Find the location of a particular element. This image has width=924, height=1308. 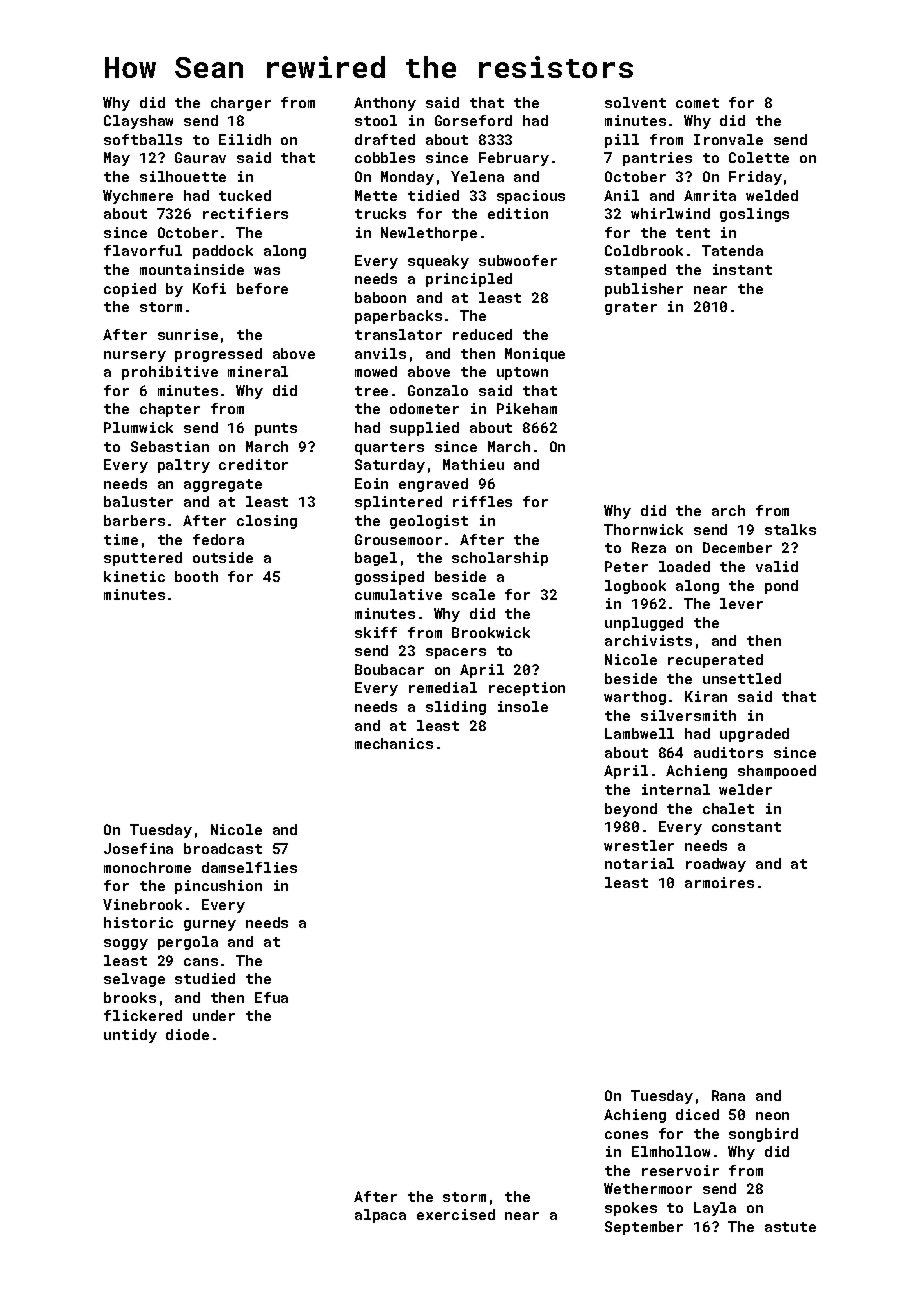

grater is located at coordinates (631, 308).
